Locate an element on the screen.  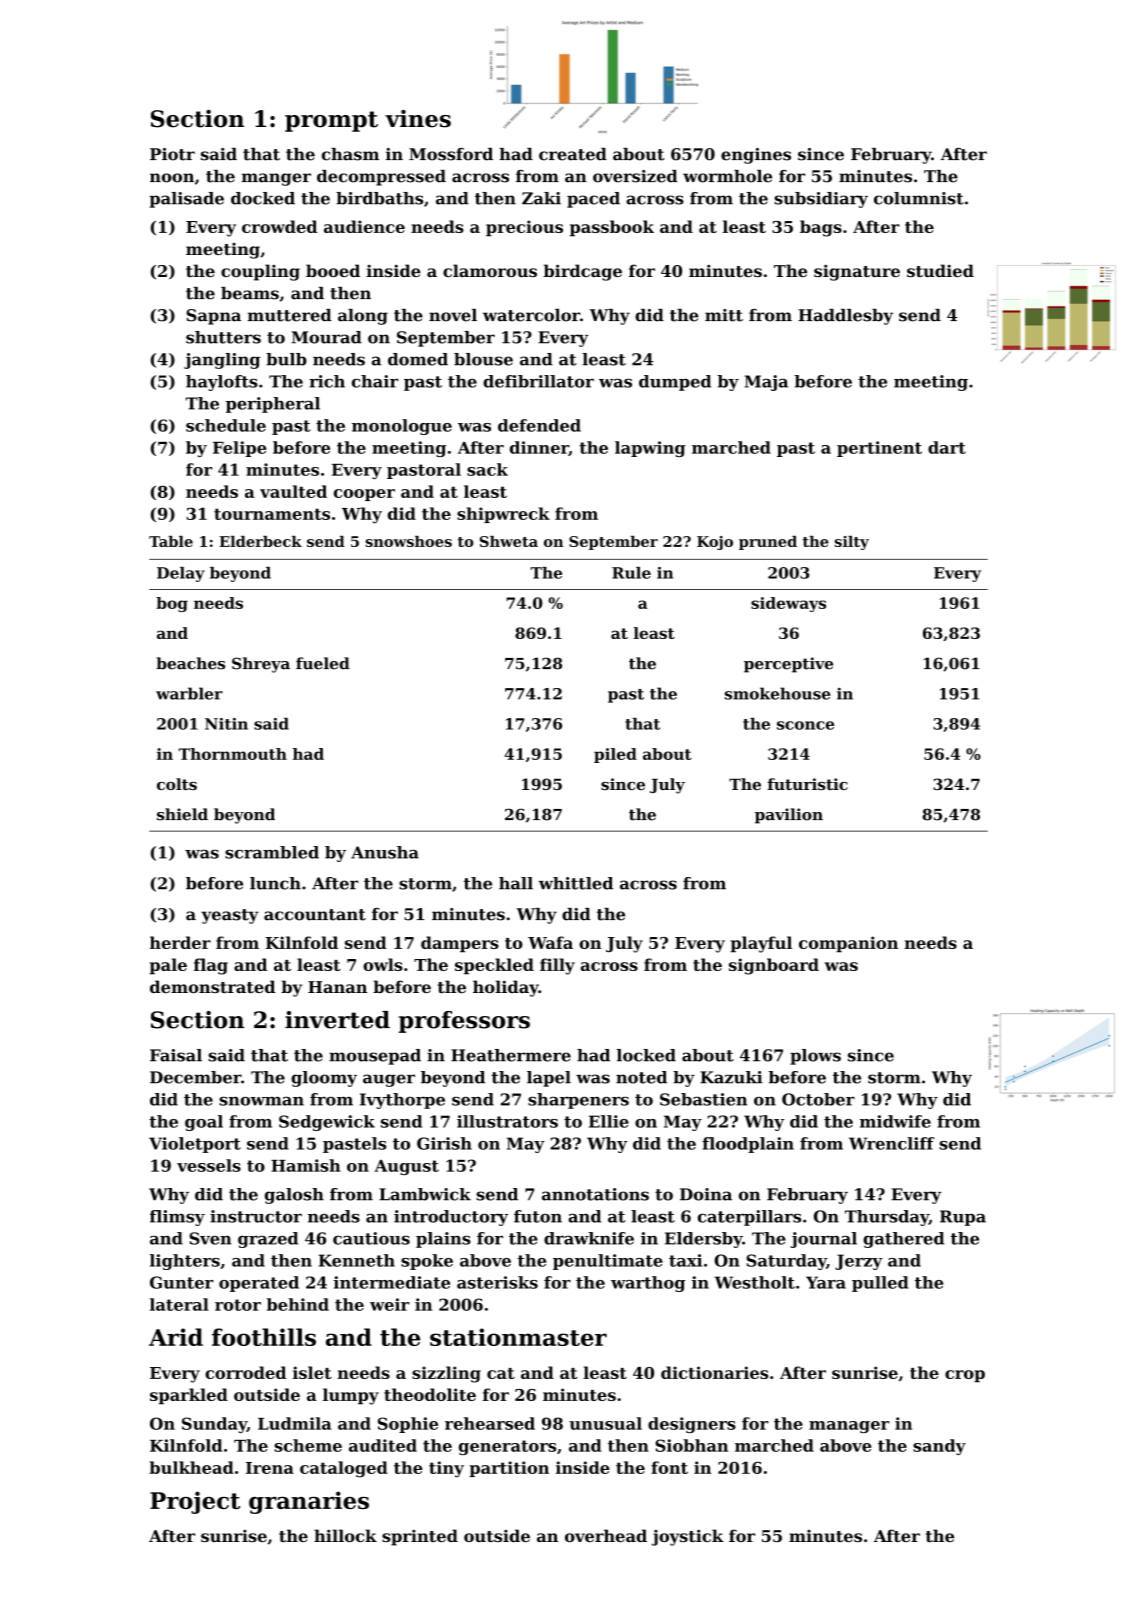
lapwing is located at coordinates (650, 449).
